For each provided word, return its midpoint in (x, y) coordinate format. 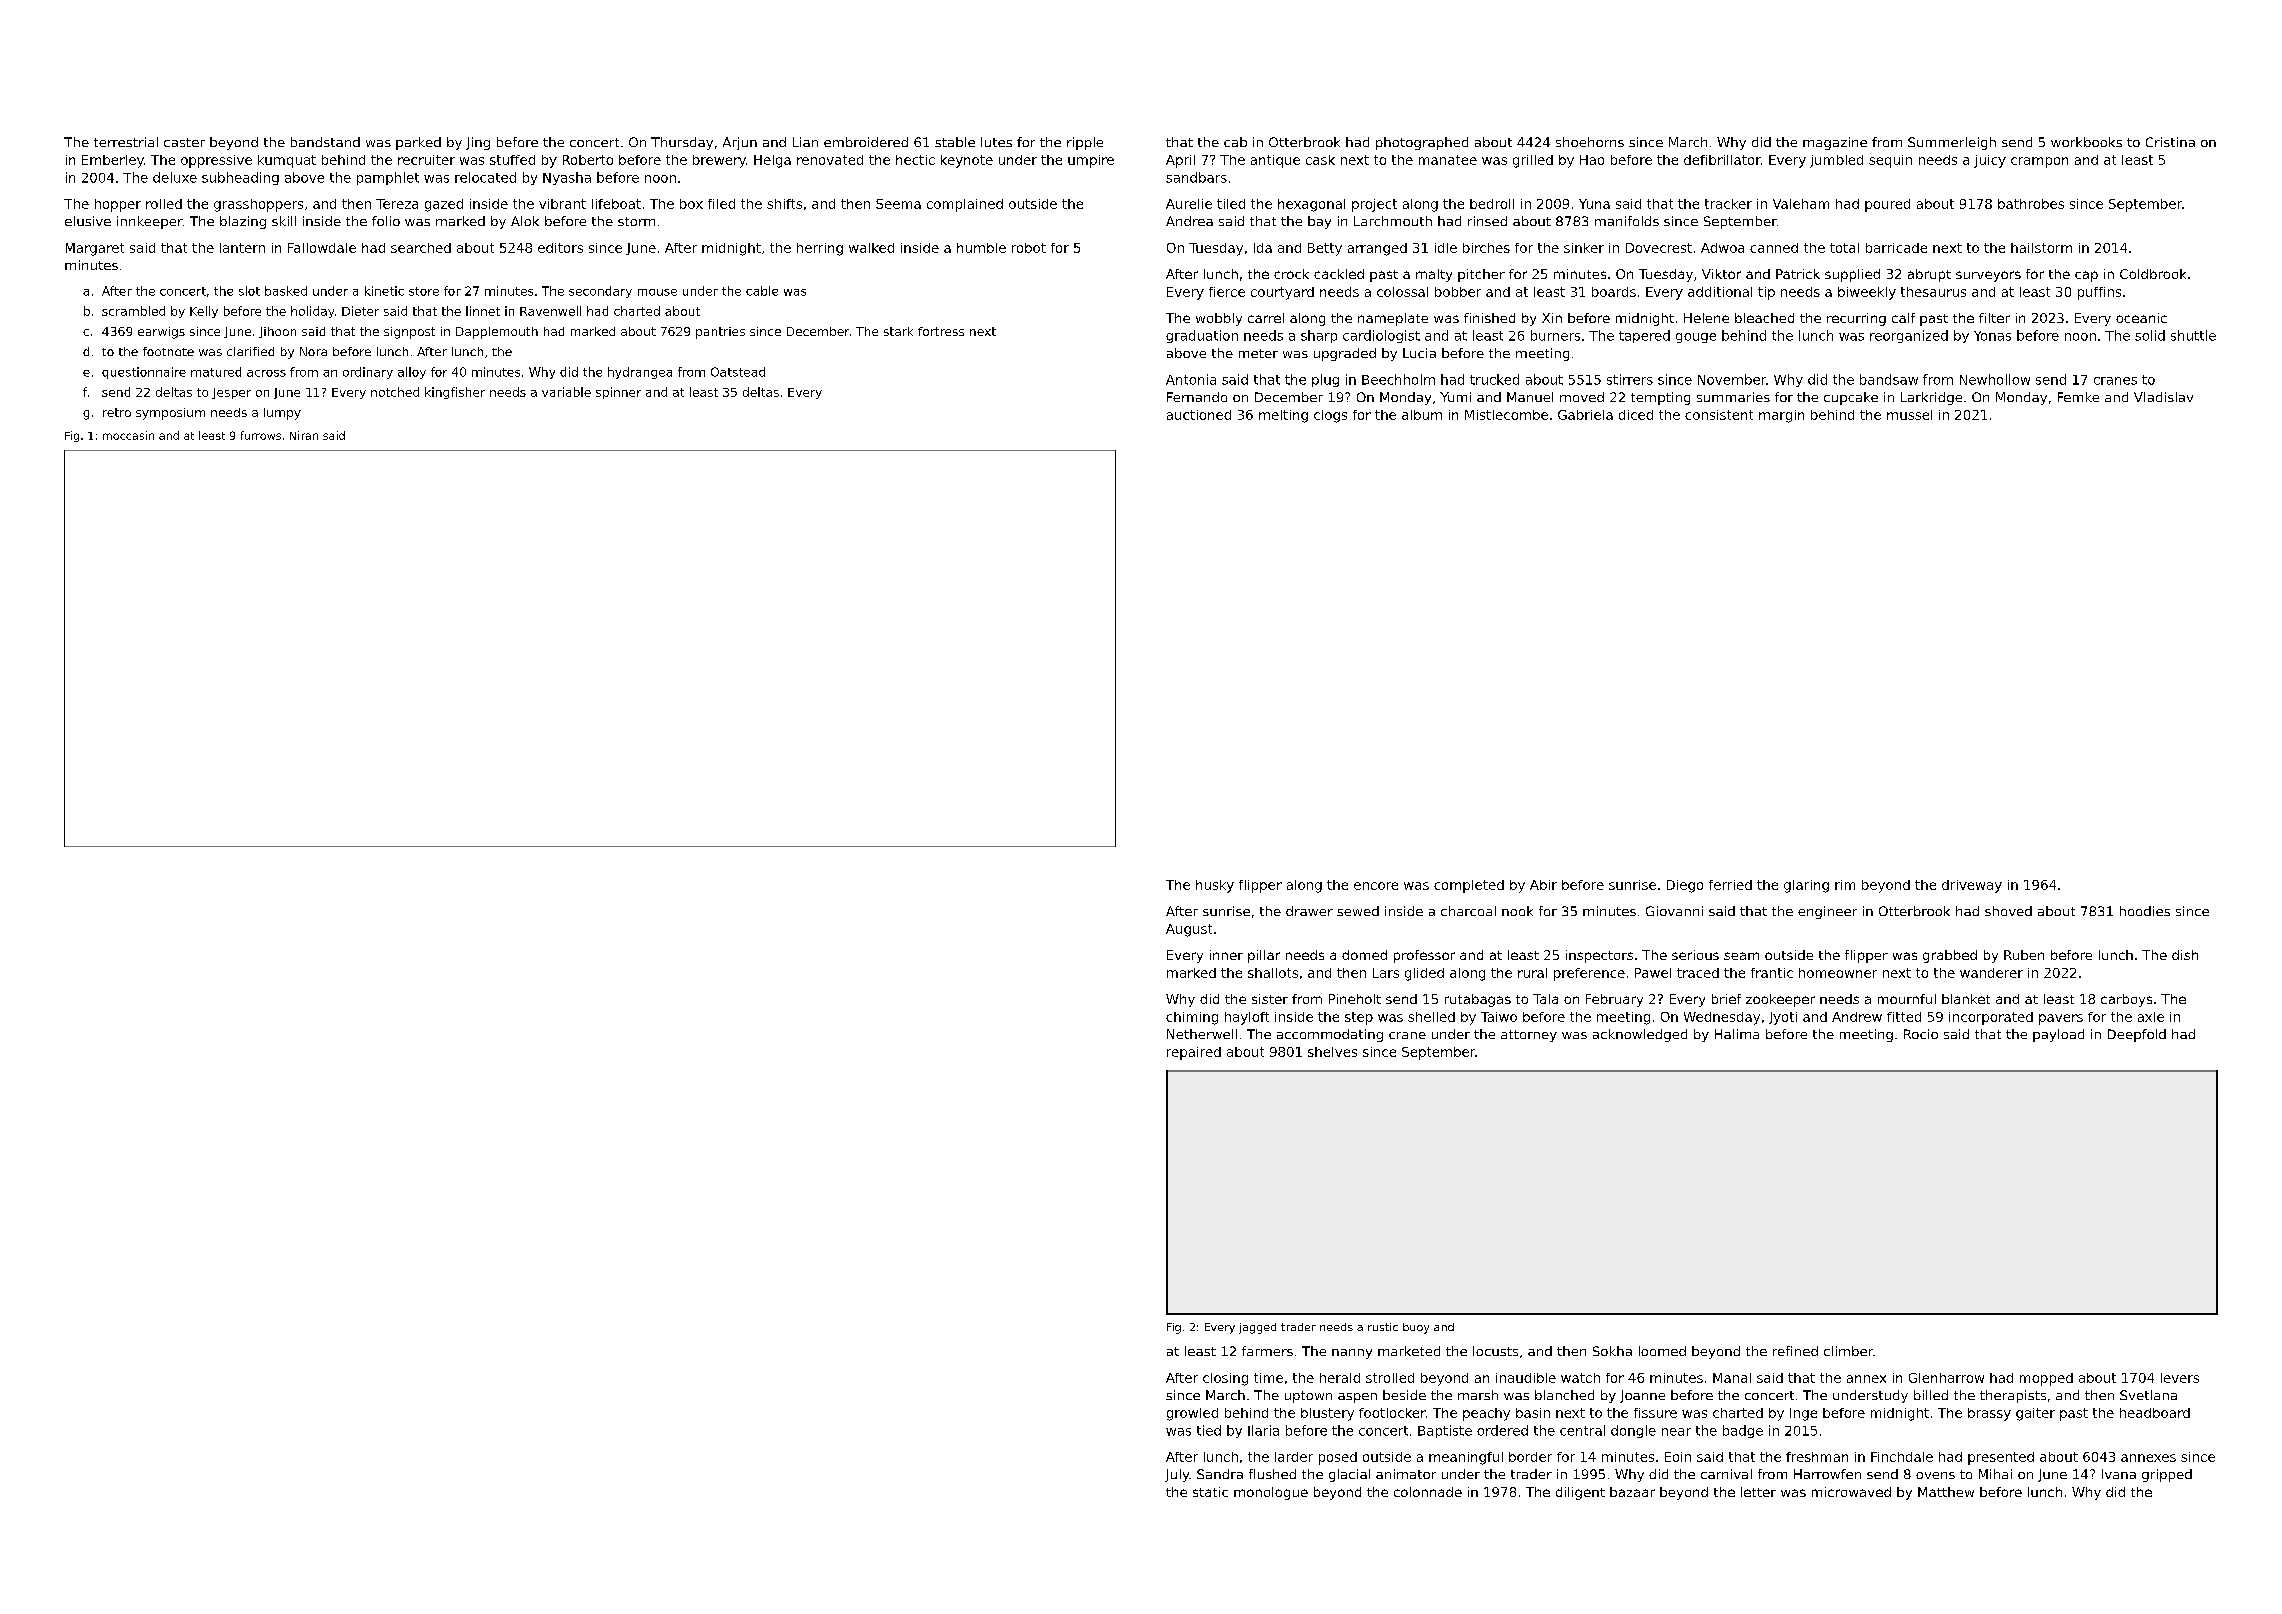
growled (1192, 1414)
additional (1720, 292)
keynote (967, 161)
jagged (1257, 1328)
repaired (1194, 1053)
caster (184, 142)
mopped (2046, 1379)
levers (2180, 1378)
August (1189, 930)
